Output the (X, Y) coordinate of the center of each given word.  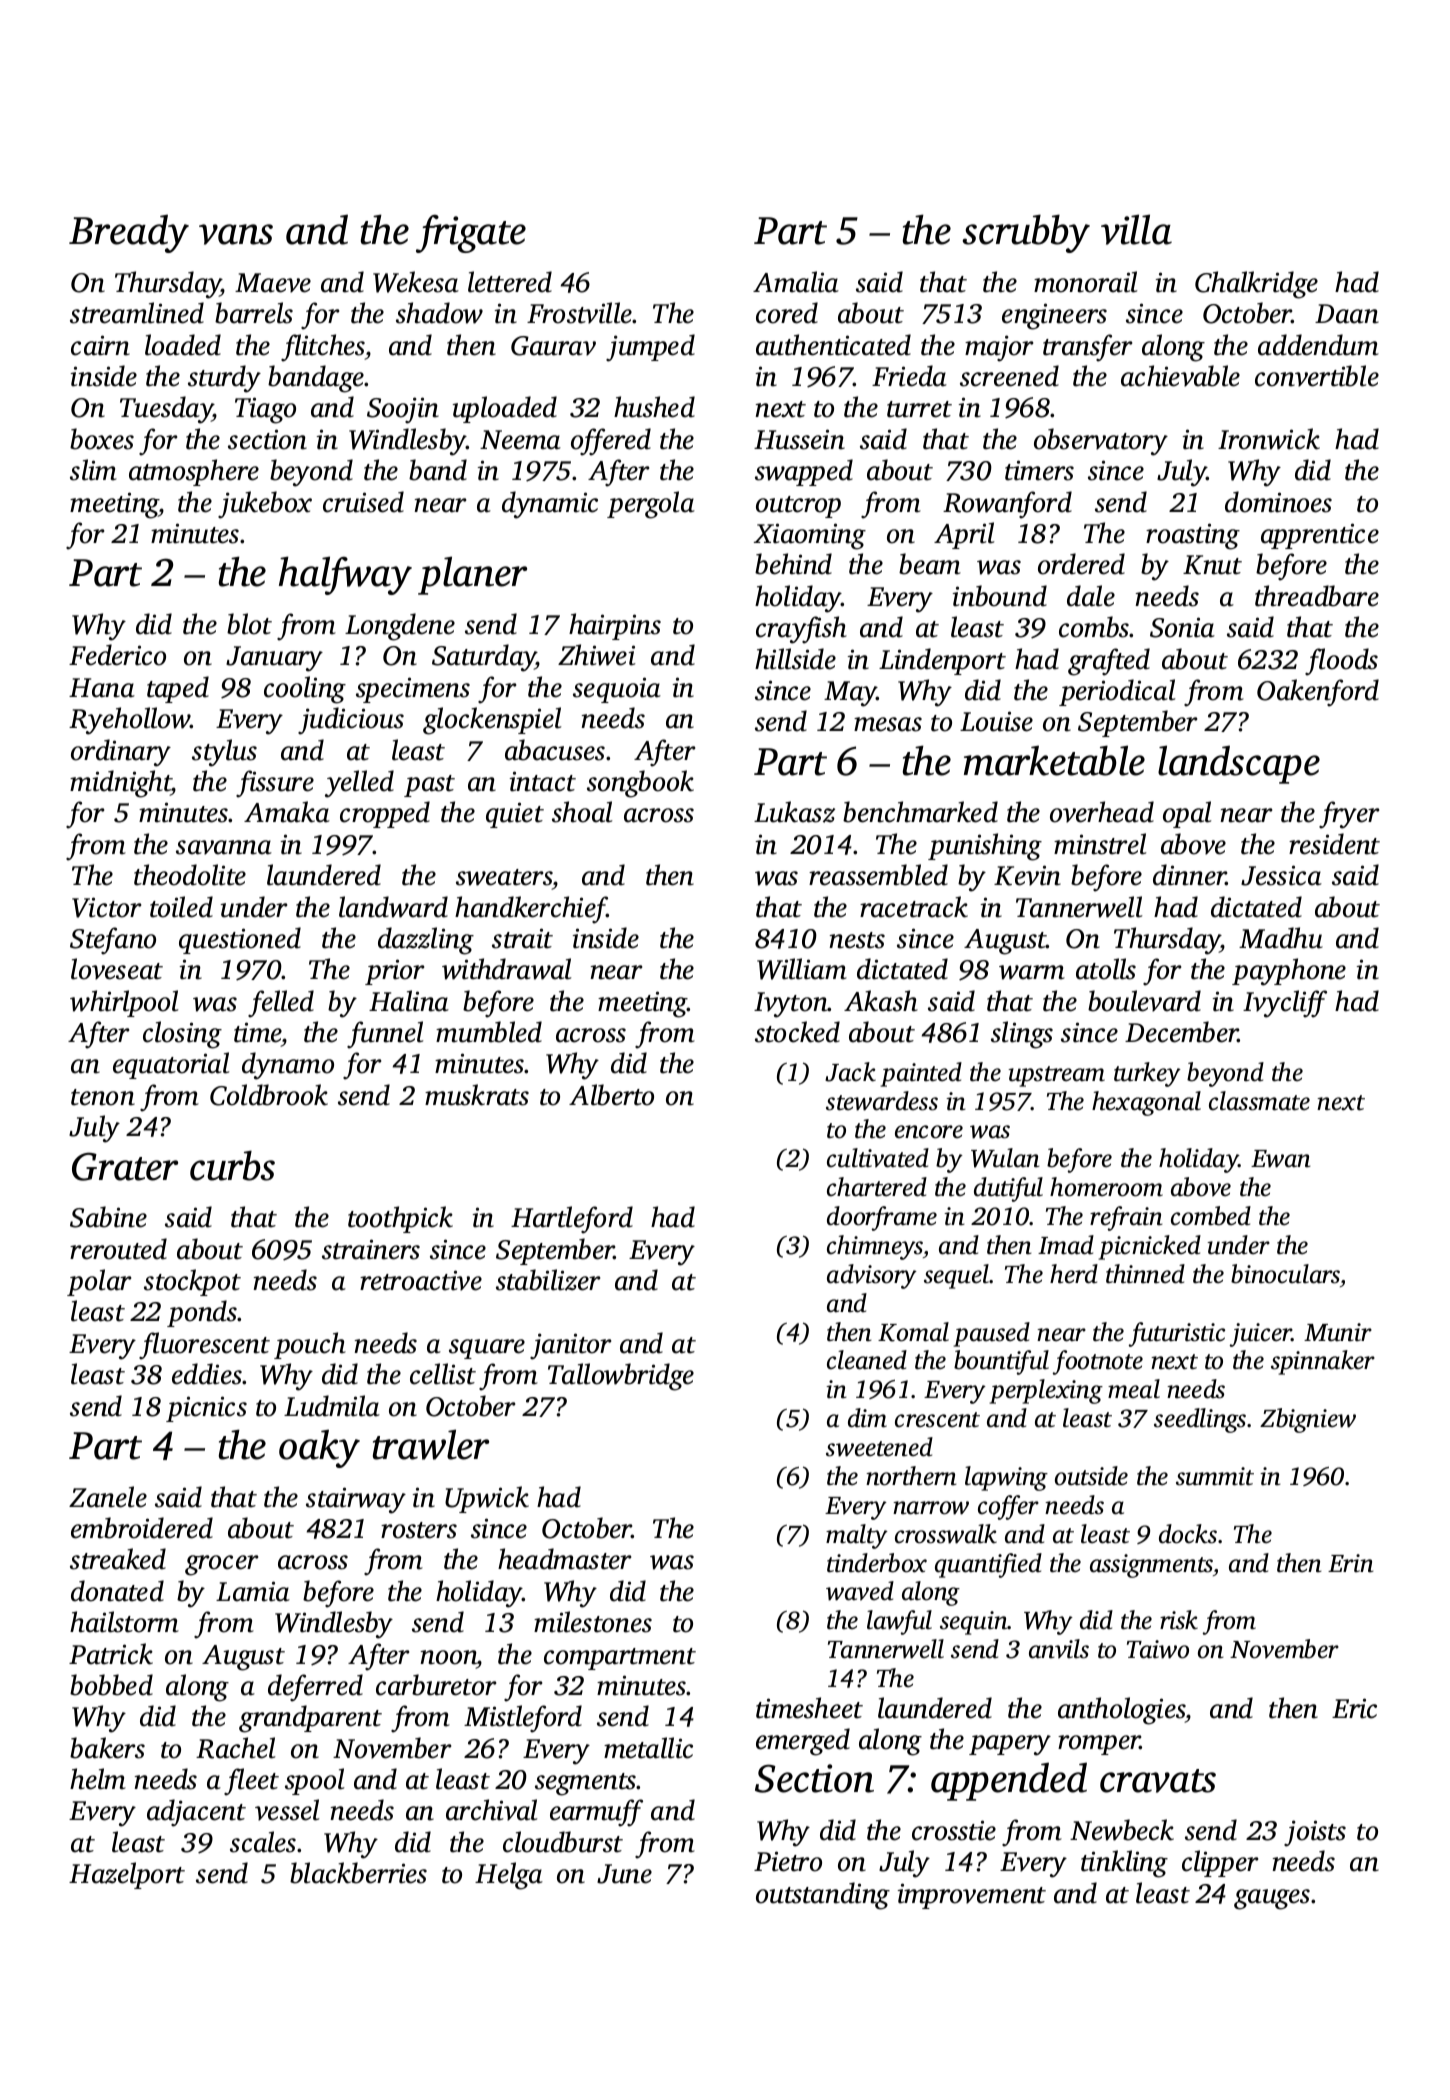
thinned (1145, 1274)
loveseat (117, 969)
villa (1136, 229)
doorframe (882, 1218)
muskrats (477, 1095)
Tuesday (166, 410)
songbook (640, 784)
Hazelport (127, 1875)
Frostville (580, 313)
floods (1341, 662)
